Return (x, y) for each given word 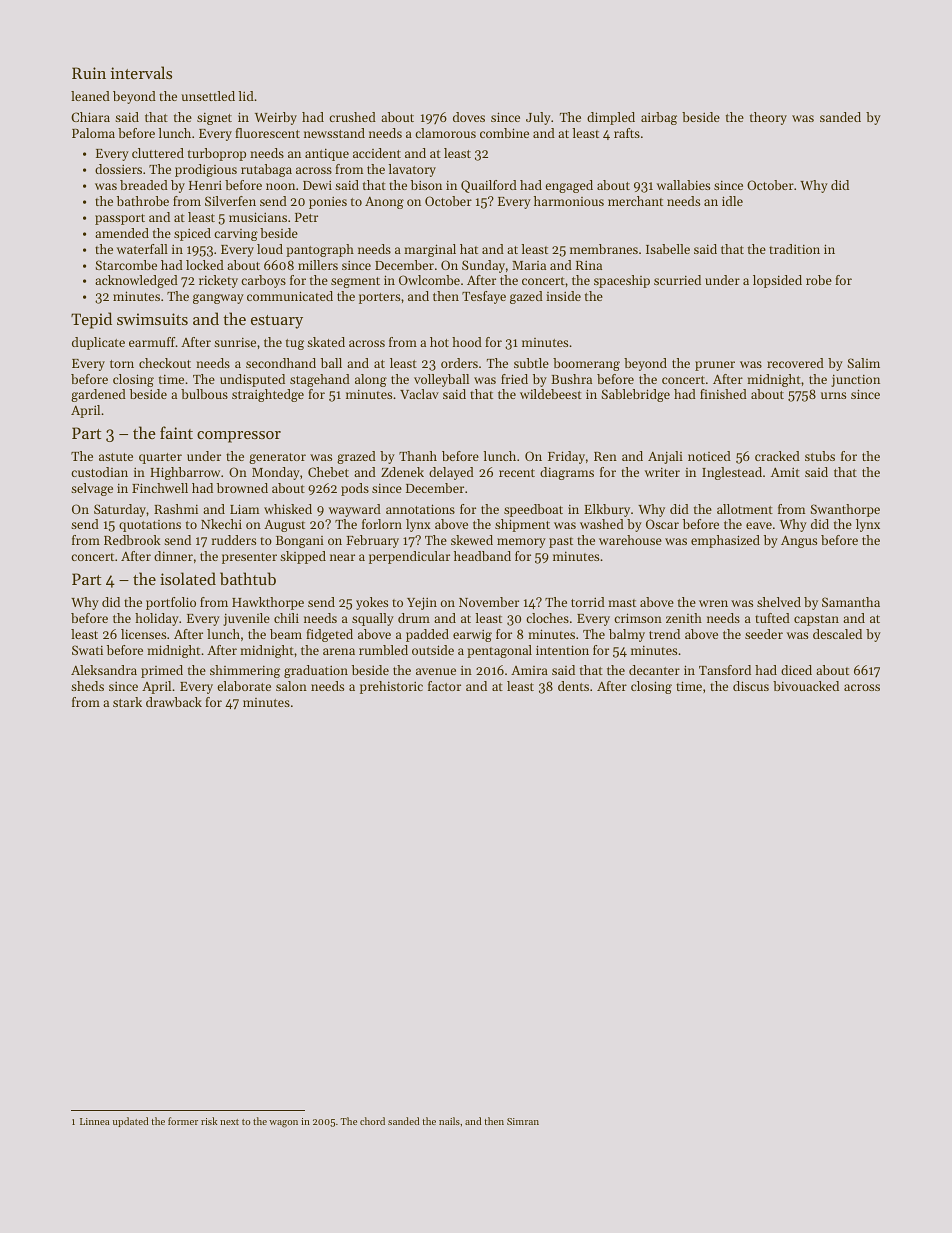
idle (732, 201)
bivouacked (806, 686)
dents (573, 686)
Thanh (418, 456)
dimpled (611, 118)
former (183, 1121)
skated (326, 342)
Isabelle (668, 249)
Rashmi (176, 509)
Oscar (662, 524)
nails (449, 1121)
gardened (98, 395)
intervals (141, 72)
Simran (523, 1121)
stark (127, 702)
